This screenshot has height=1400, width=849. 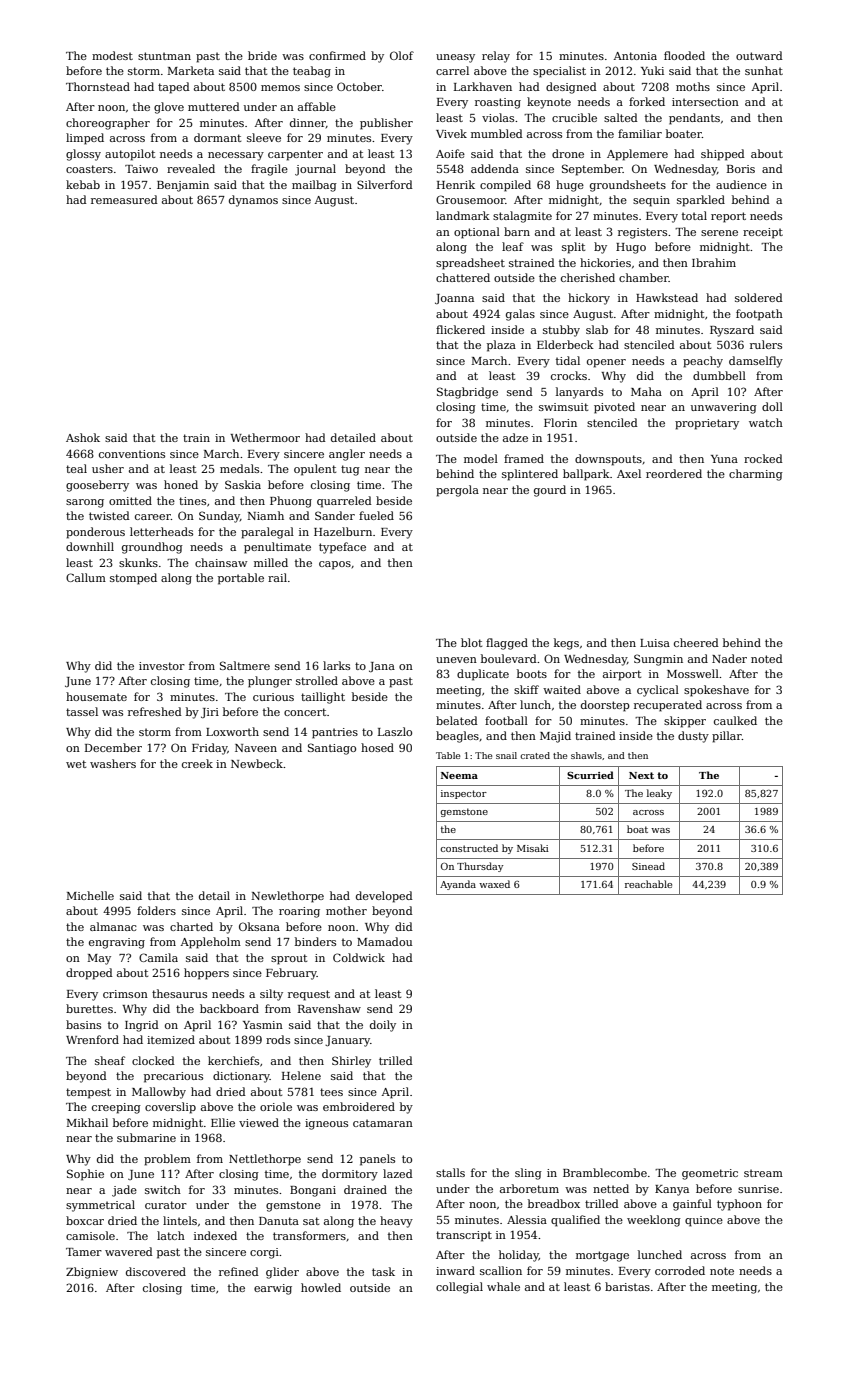 What do you see at coordinates (535, 755) in the screenshot?
I see `crated` at bounding box center [535, 755].
